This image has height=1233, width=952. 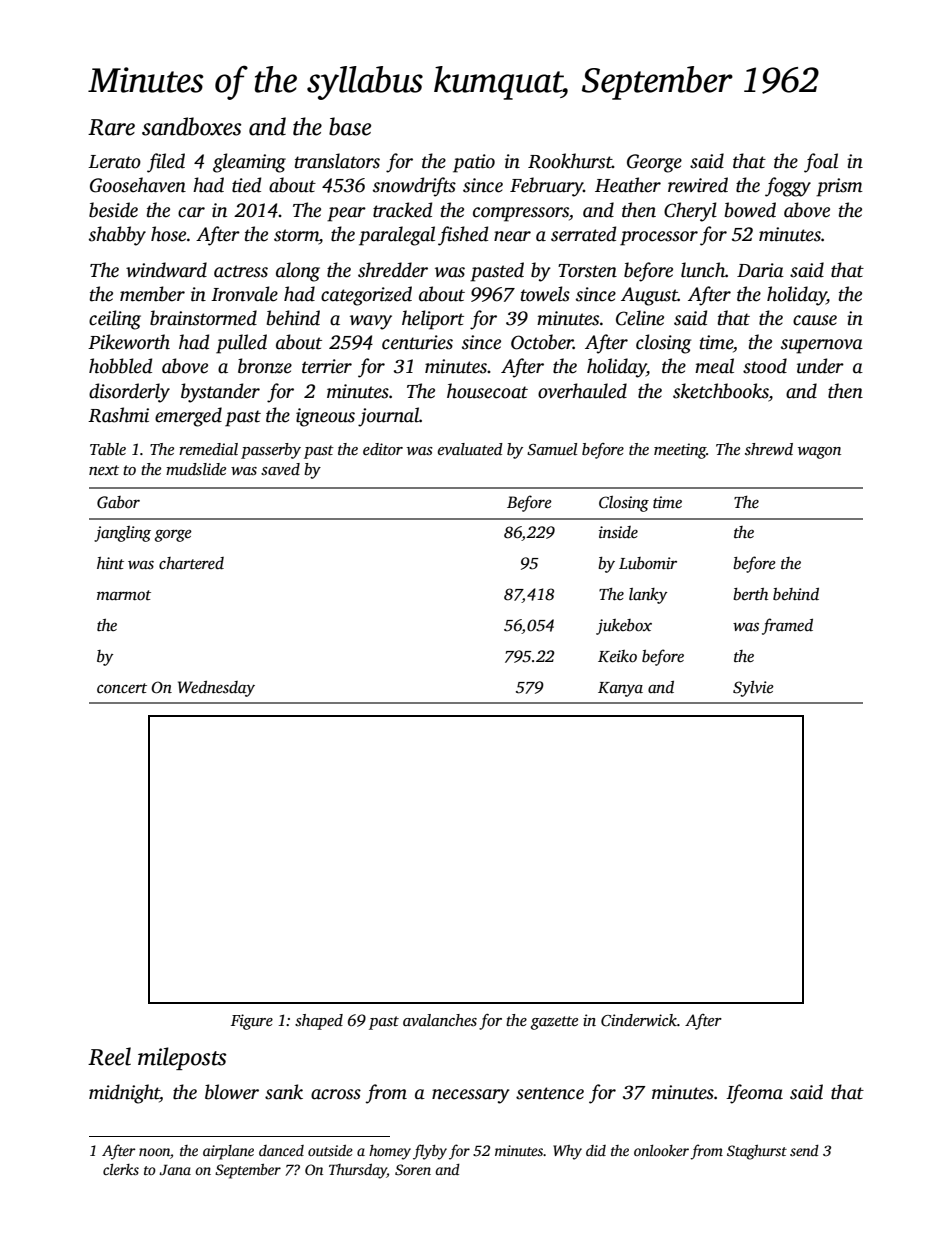 I want to click on gazette, so click(x=554, y=1023).
